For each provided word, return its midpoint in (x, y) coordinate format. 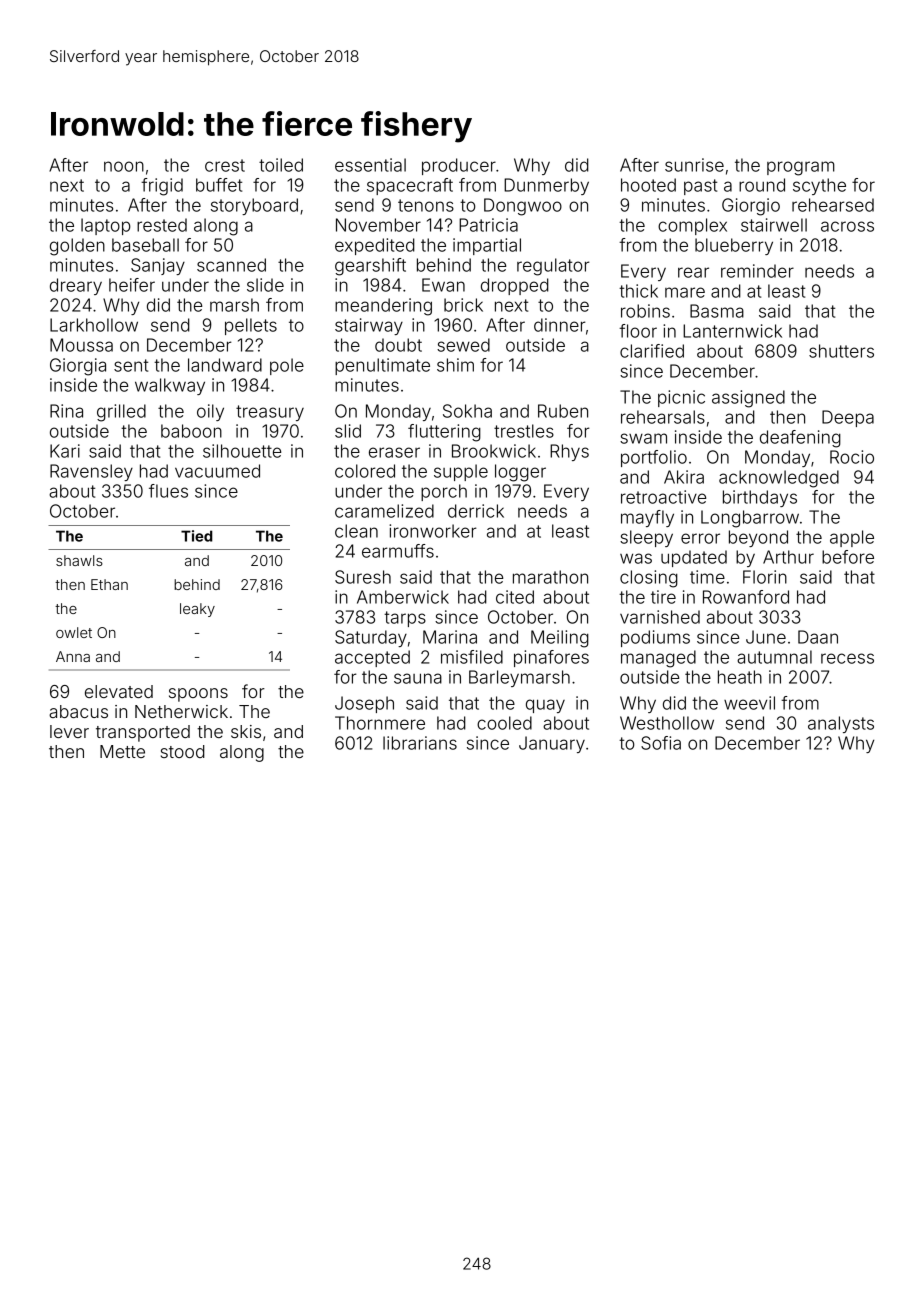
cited (515, 597)
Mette (122, 751)
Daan (818, 637)
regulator (553, 267)
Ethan (109, 584)
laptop (106, 226)
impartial (487, 246)
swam (643, 438)
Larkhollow (94, 325)
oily (210, 412)
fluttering (444, 433)
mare (685, 292)
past (700, 187)
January (552, 744)
